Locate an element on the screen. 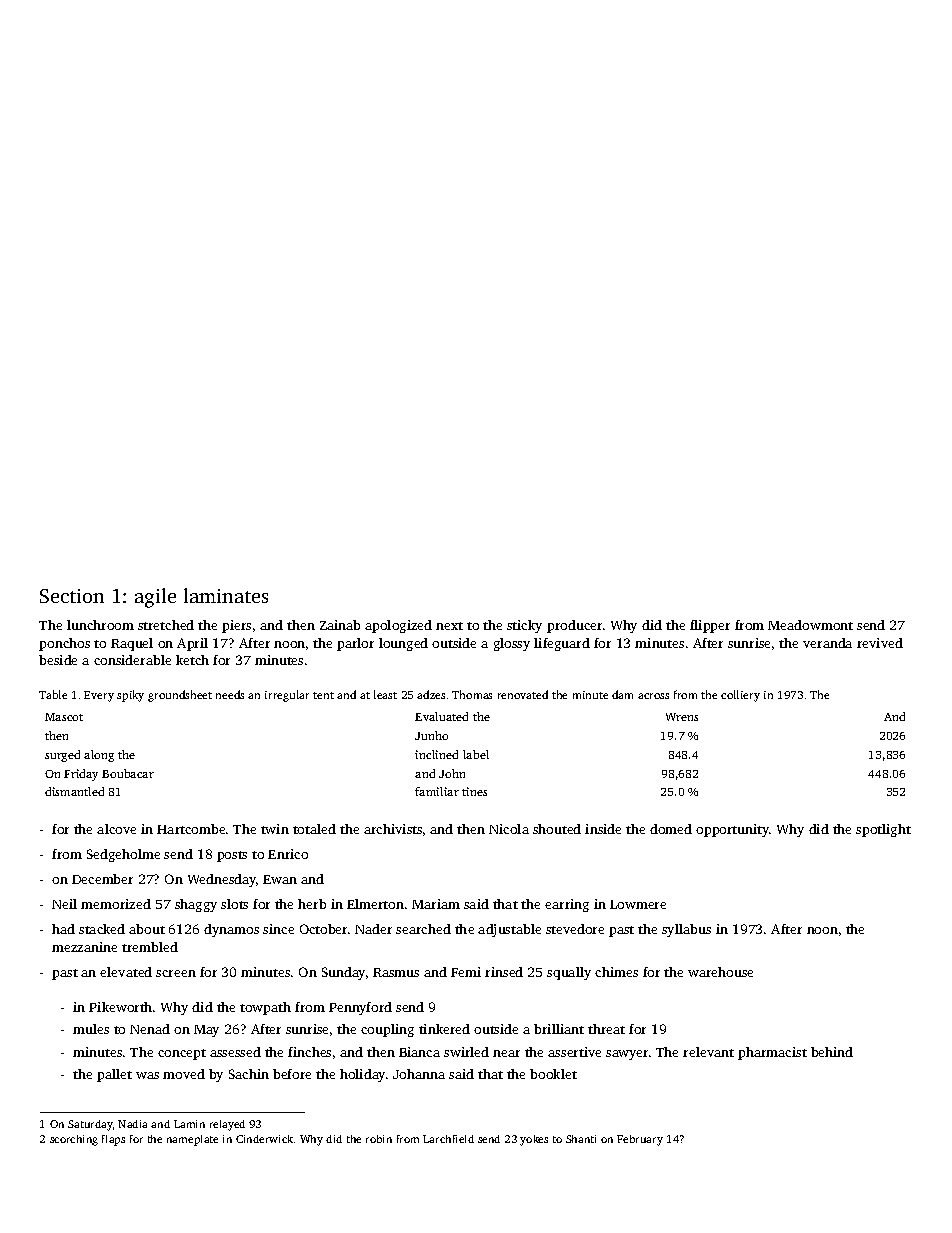 The height and width of the screenshot is (1233, 952). Ewan is located at coordinates (280, 879).
